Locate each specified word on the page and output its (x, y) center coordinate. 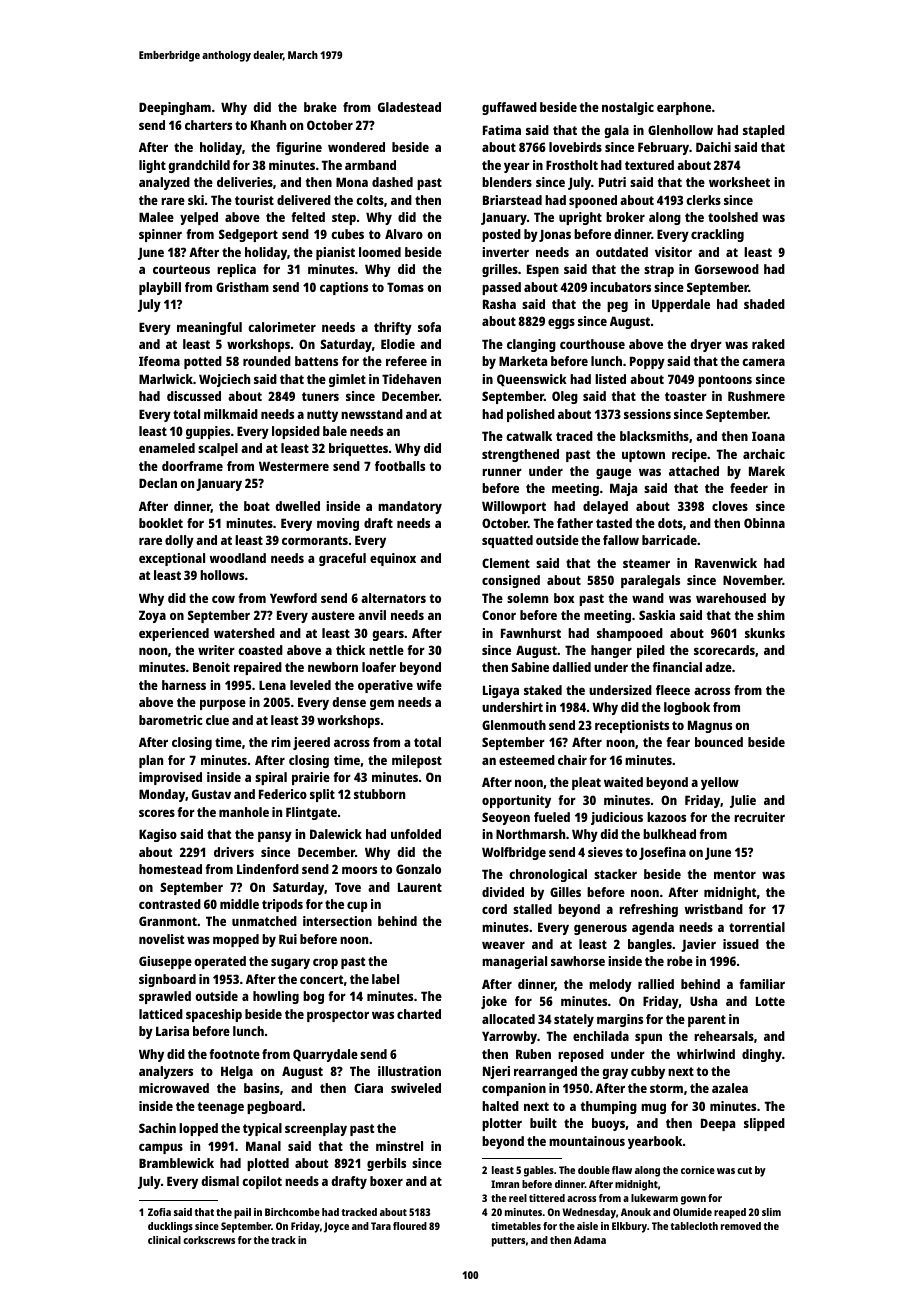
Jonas (555, 235)
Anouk (636, 1212)
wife (429, 685)
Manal (263, 1146)
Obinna (764, 523)
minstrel (399, 1146)
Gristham (242, 287)
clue (217, 720)
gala (616, 131)
